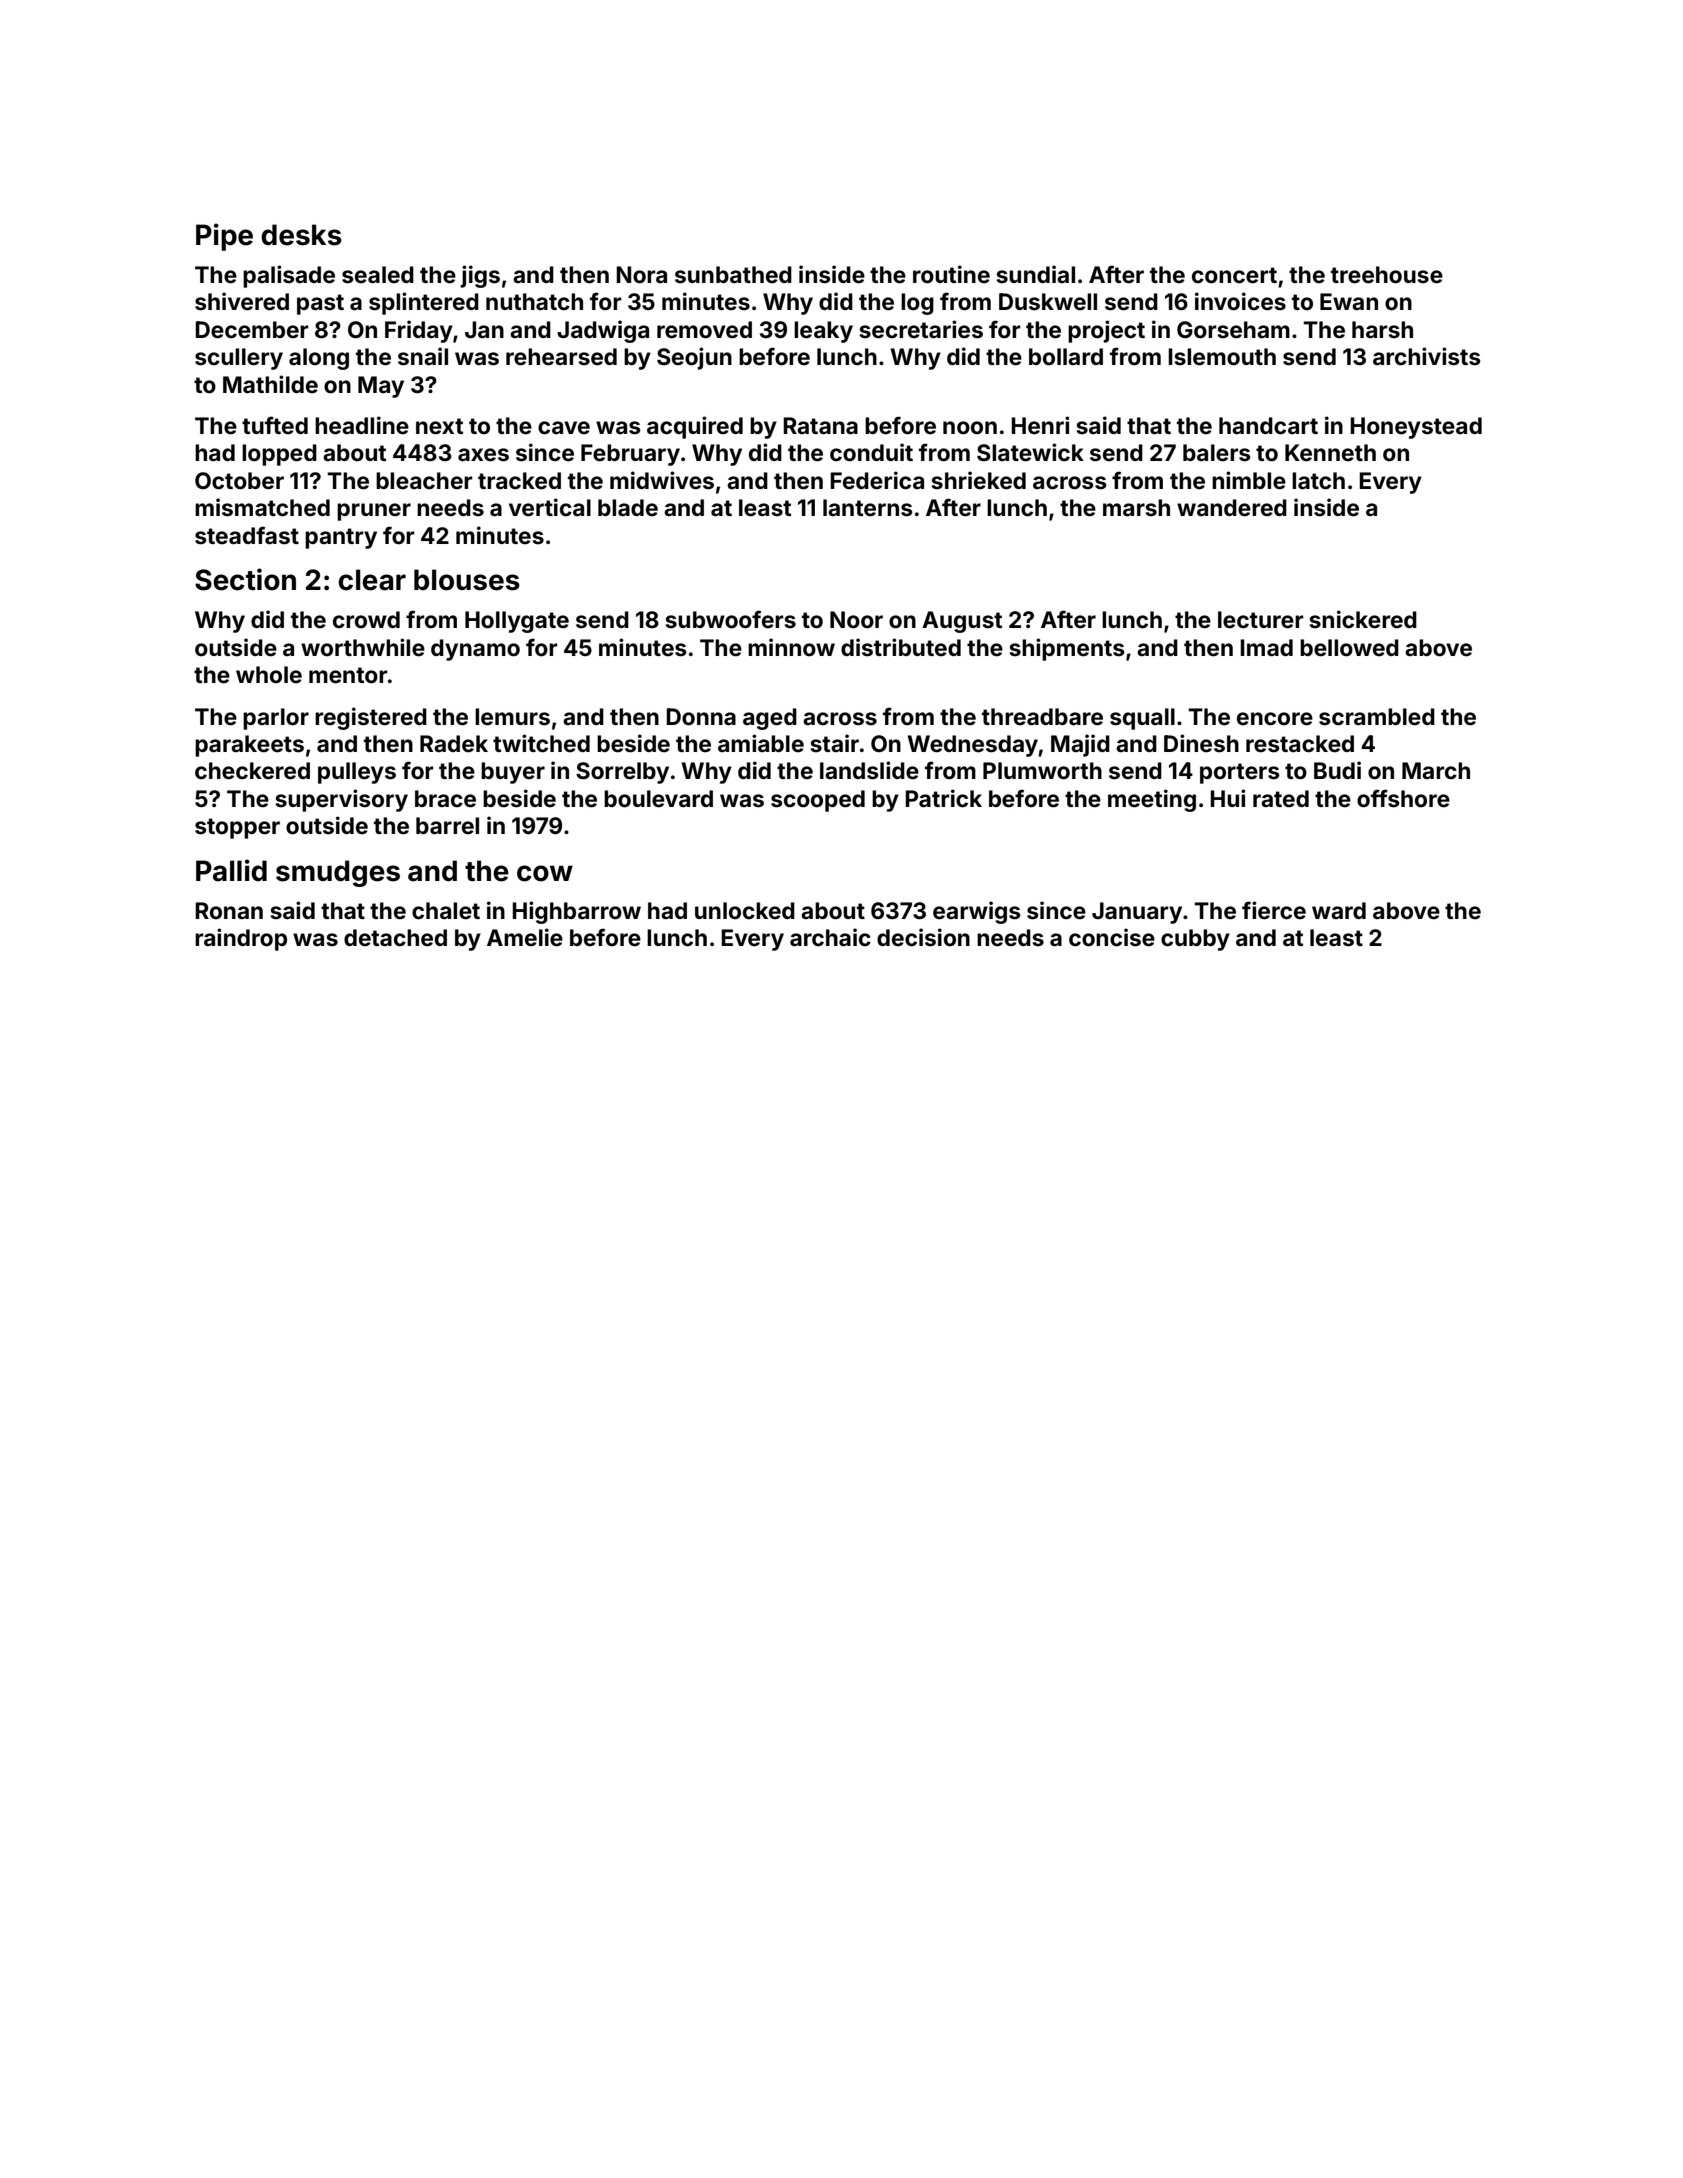 Image resolution: width=1683 pixels, height=2178 pixels. Describe the element at coordinates (1416, 428) in the image. I see `Honeystead` at that location.
